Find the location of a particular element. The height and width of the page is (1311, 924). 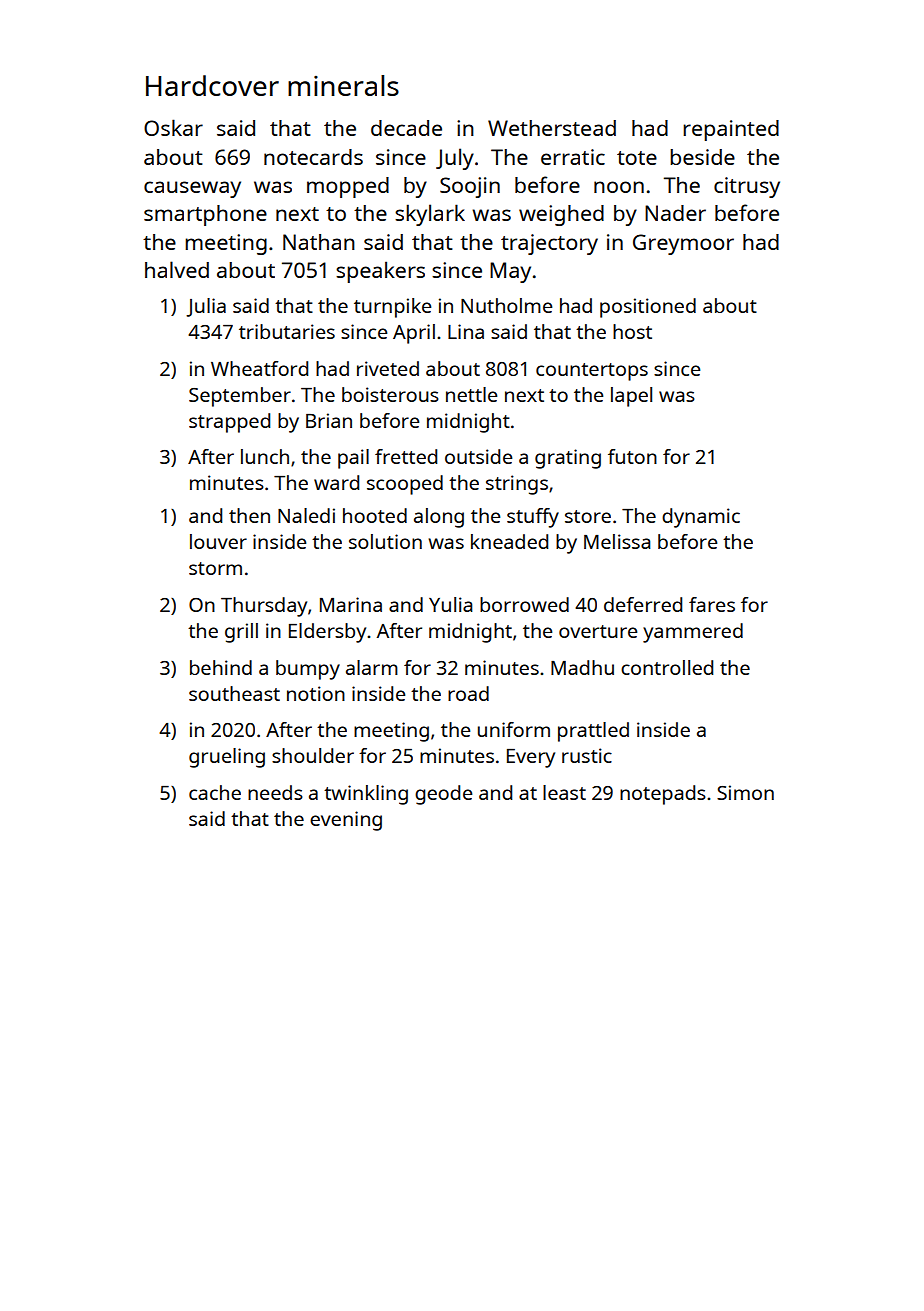

host is located at coordinates (632, 331).
